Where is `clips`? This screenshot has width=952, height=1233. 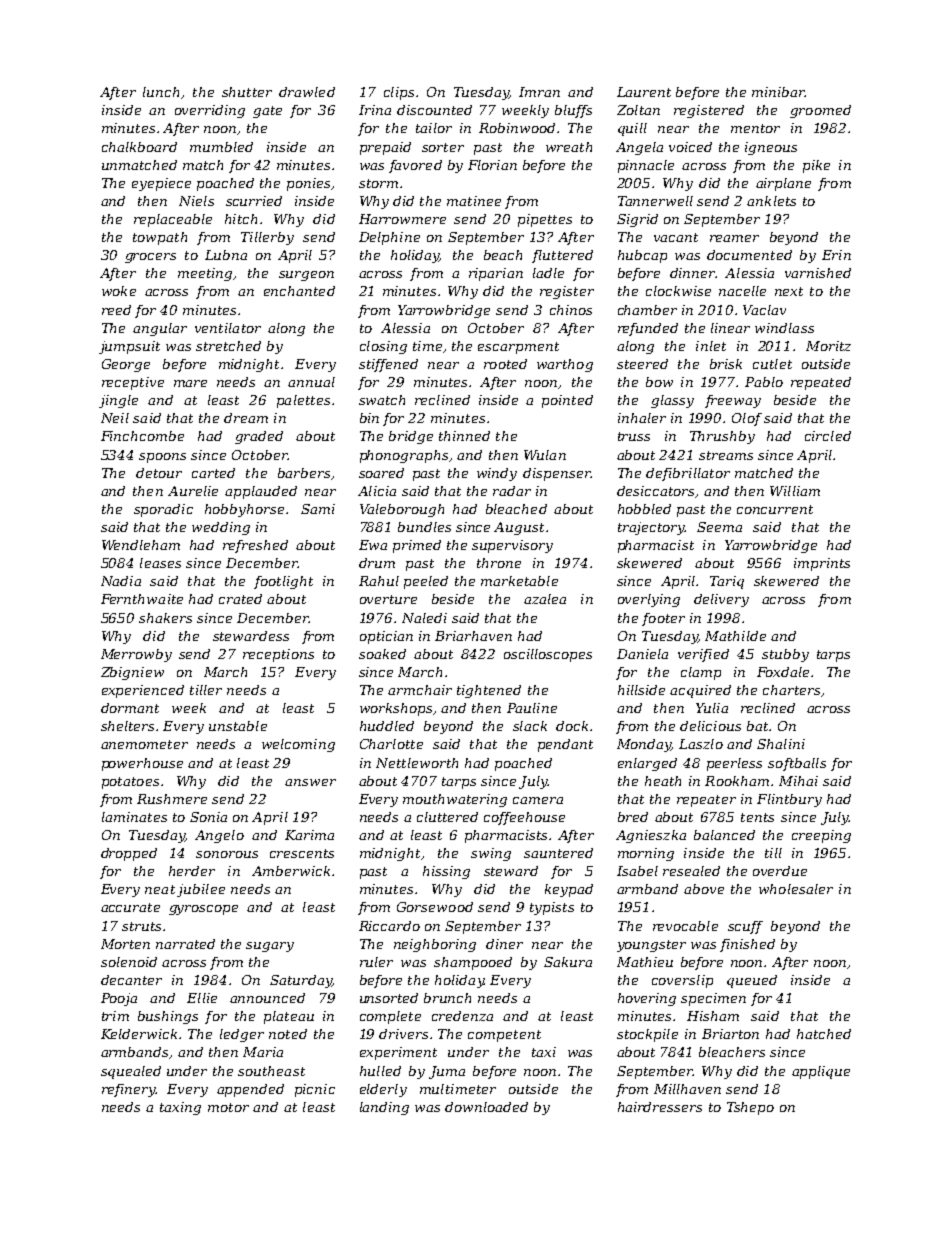
clips is located at coordinates (399, 93).
